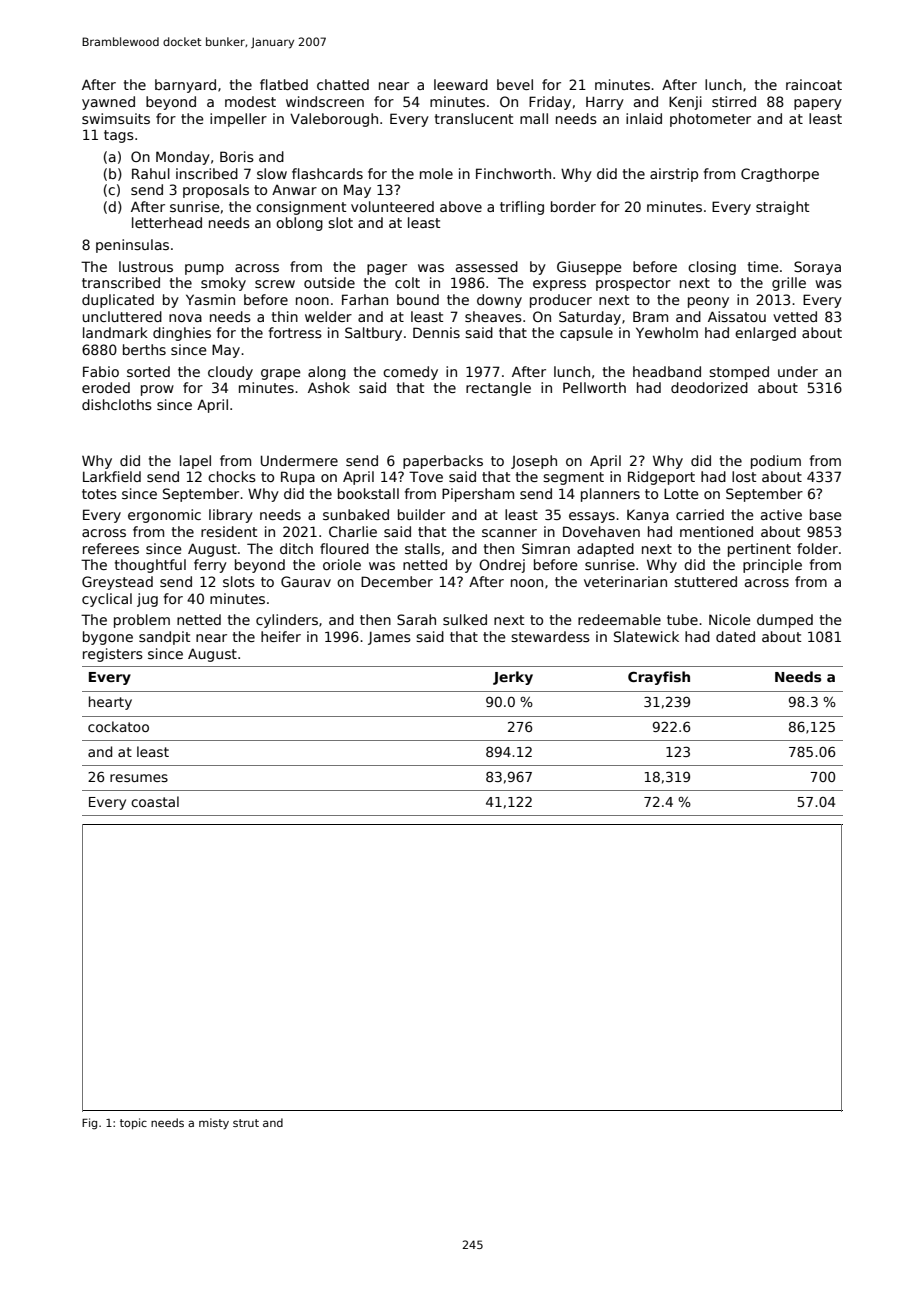  What do you see at coordinates (334, 120) in the image?
I see `Valeborough` at bounding box center [334, 120].
